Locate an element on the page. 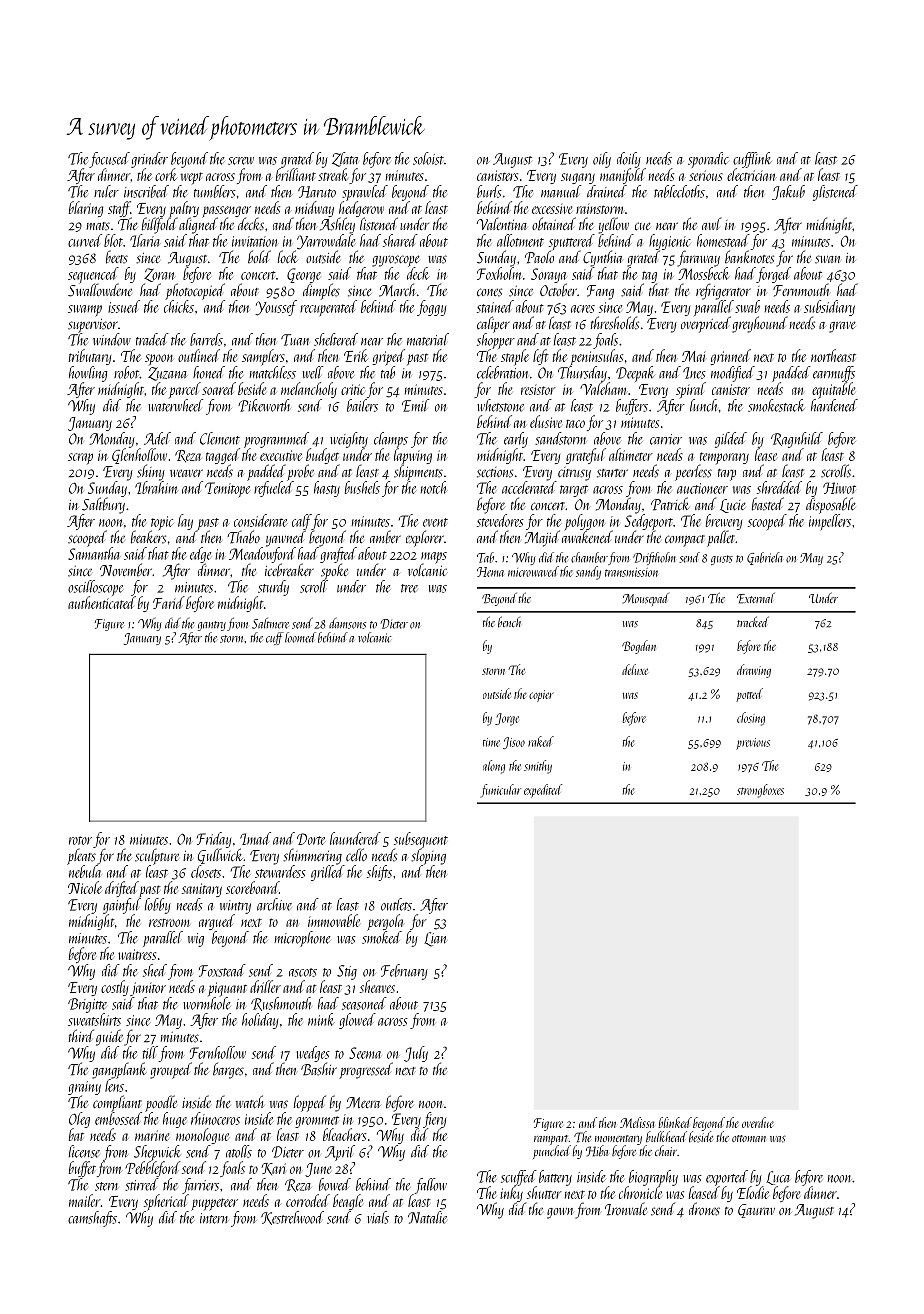 Image resolution: width=924 pixels, height=1314 pixels. electrician is located at coordinates (751, 174).
